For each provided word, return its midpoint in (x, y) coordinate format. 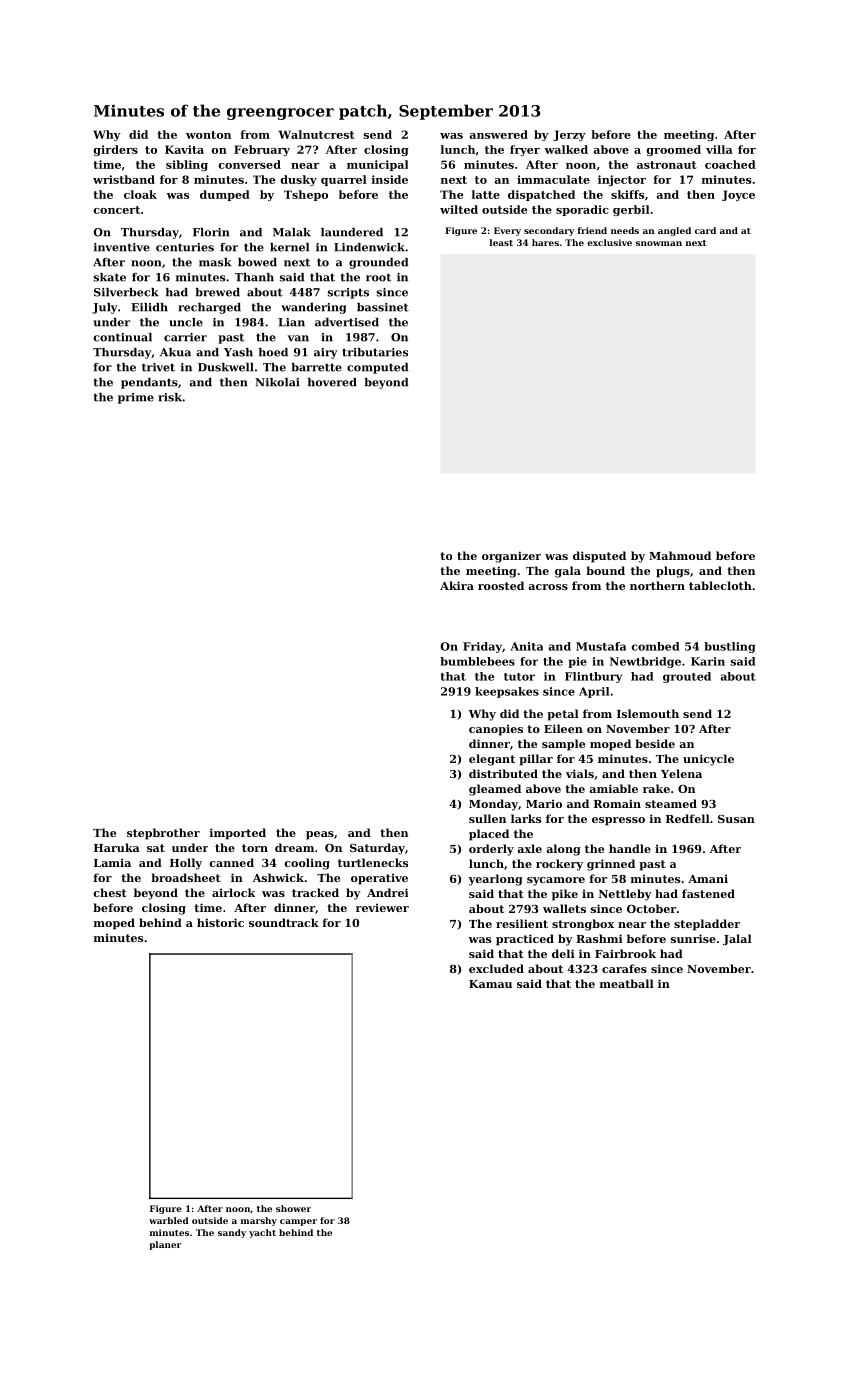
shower (293, 1208)
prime (136, 398)
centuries (185, 247)
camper (298, 1222)
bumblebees (477, 661)
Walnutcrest (317, 134)
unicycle (708, 760)
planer (165, 1245)
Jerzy (569, 135)
